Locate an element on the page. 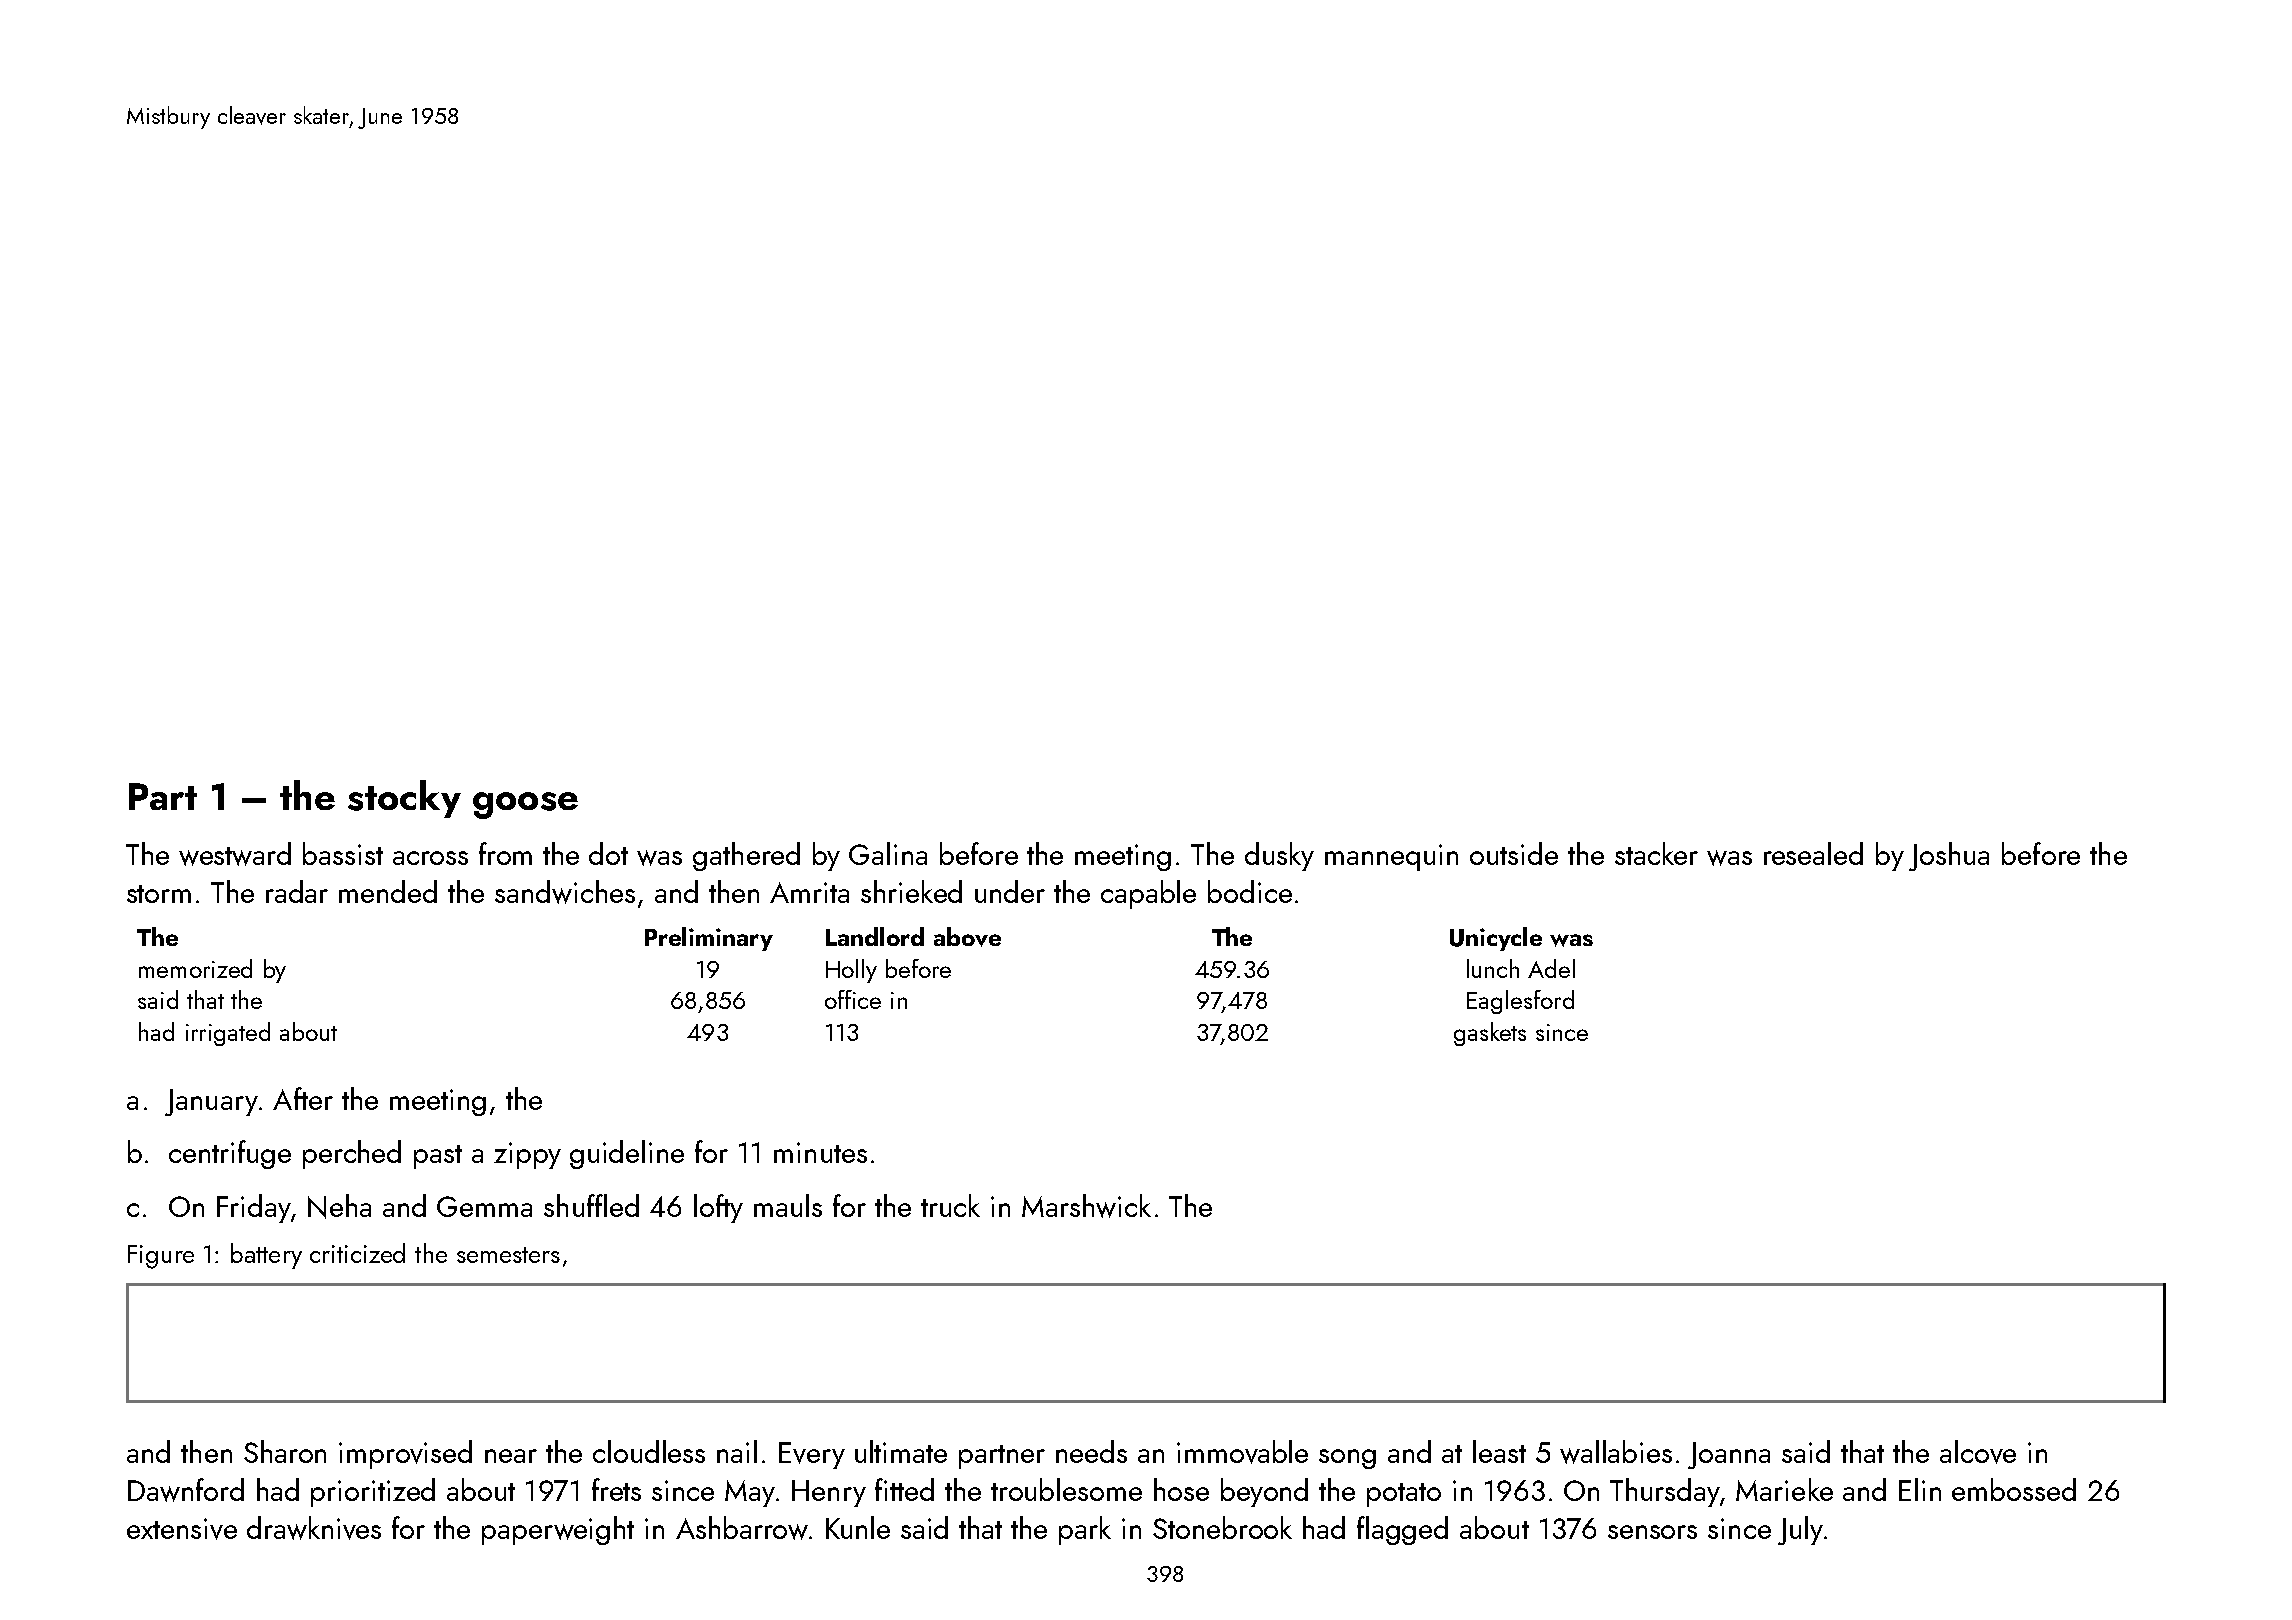  truck is located at coordinates (950, 1205).
